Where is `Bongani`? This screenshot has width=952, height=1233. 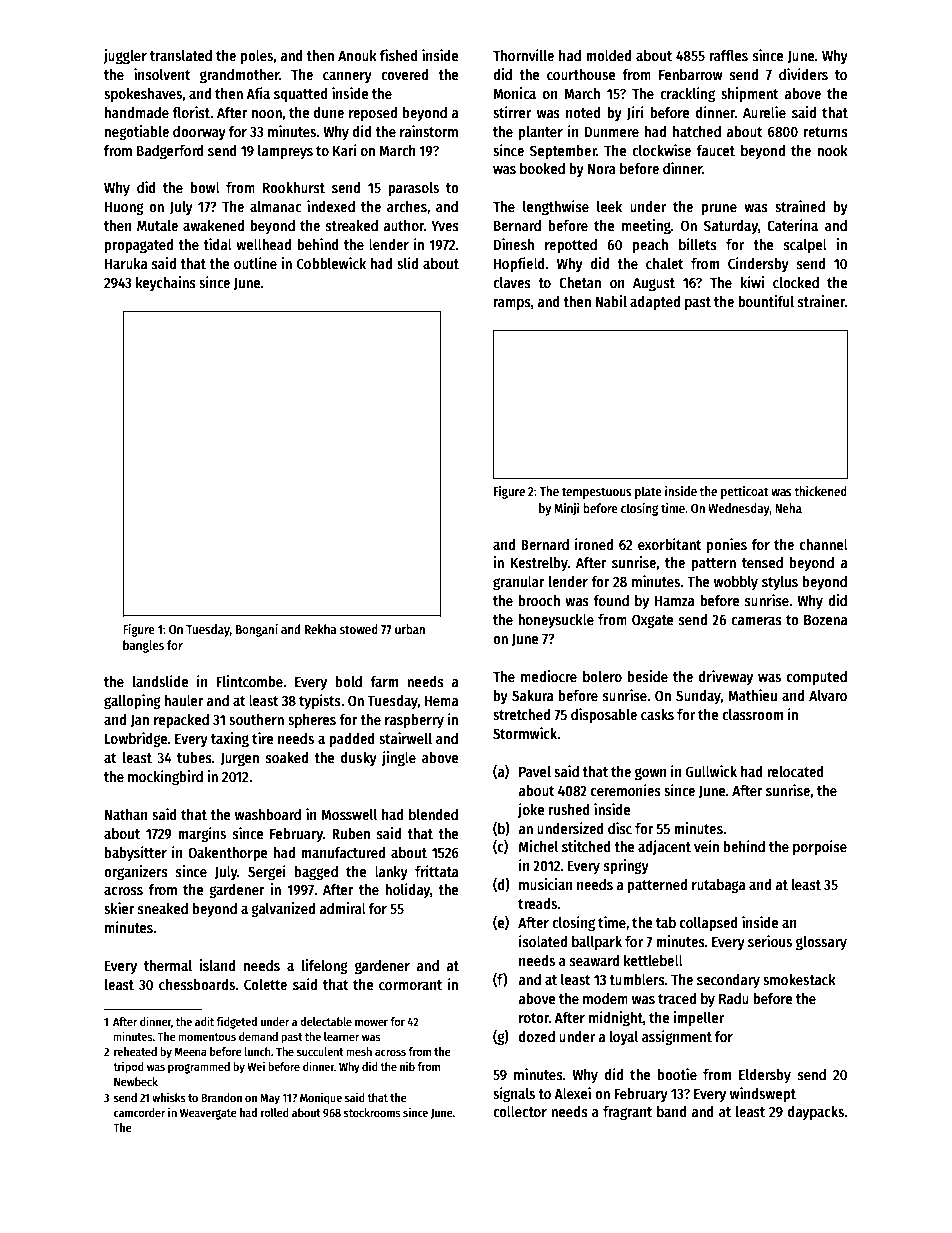
Bongani is located at coordinates (257, 630).
